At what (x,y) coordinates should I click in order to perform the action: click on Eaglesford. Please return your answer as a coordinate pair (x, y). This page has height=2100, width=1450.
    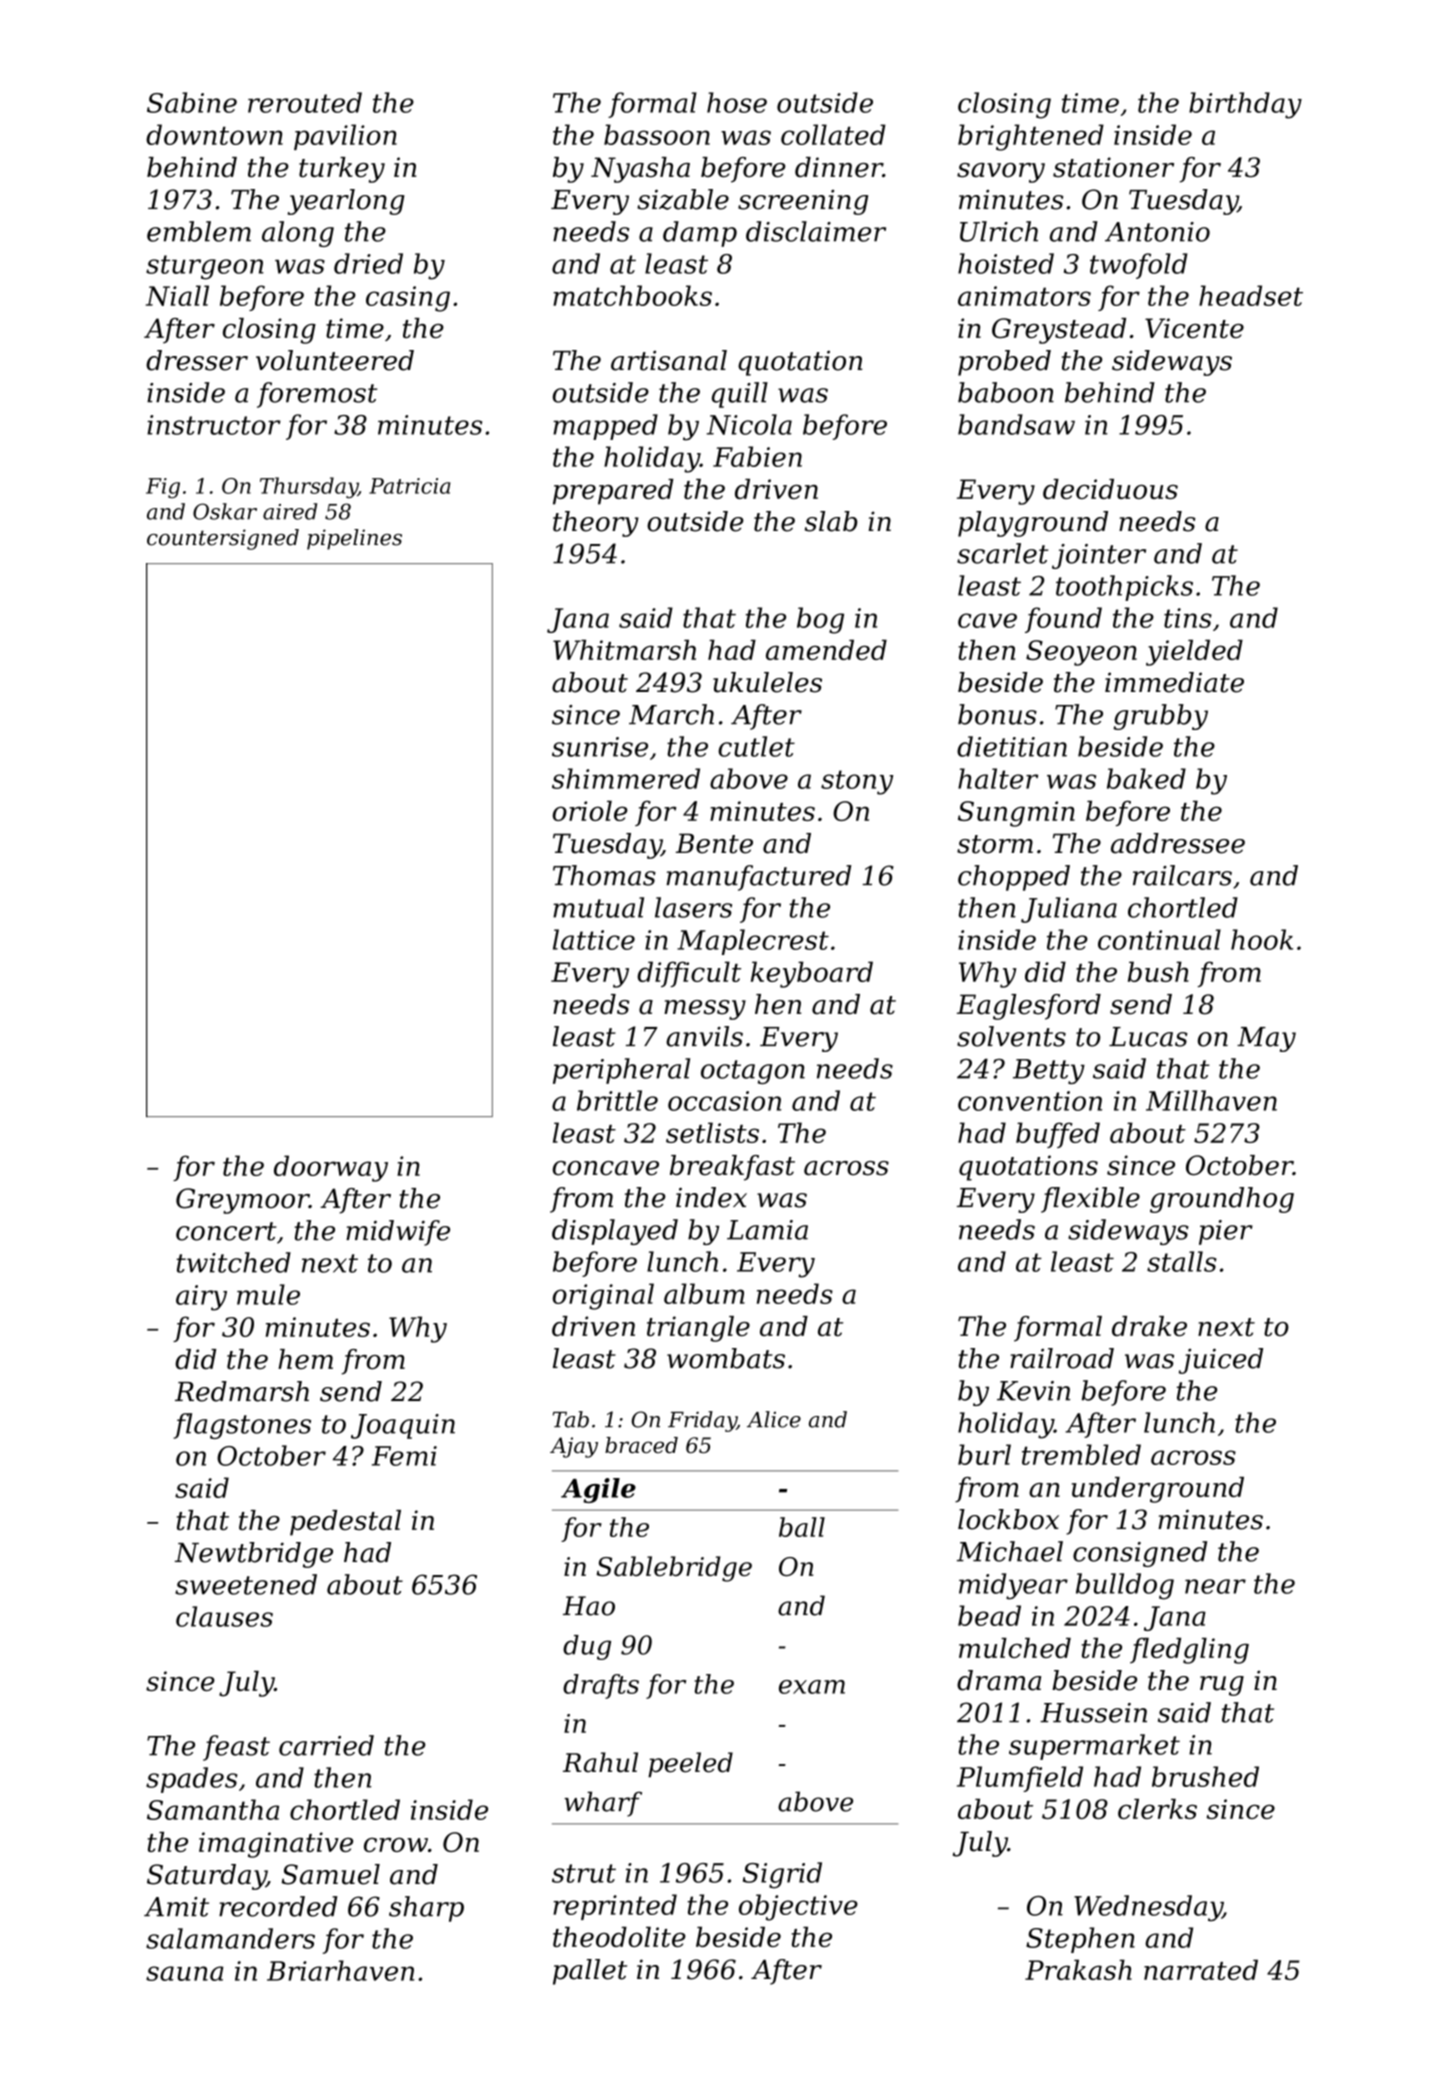
    Looking at the image, I should click on (1029, 1007).
